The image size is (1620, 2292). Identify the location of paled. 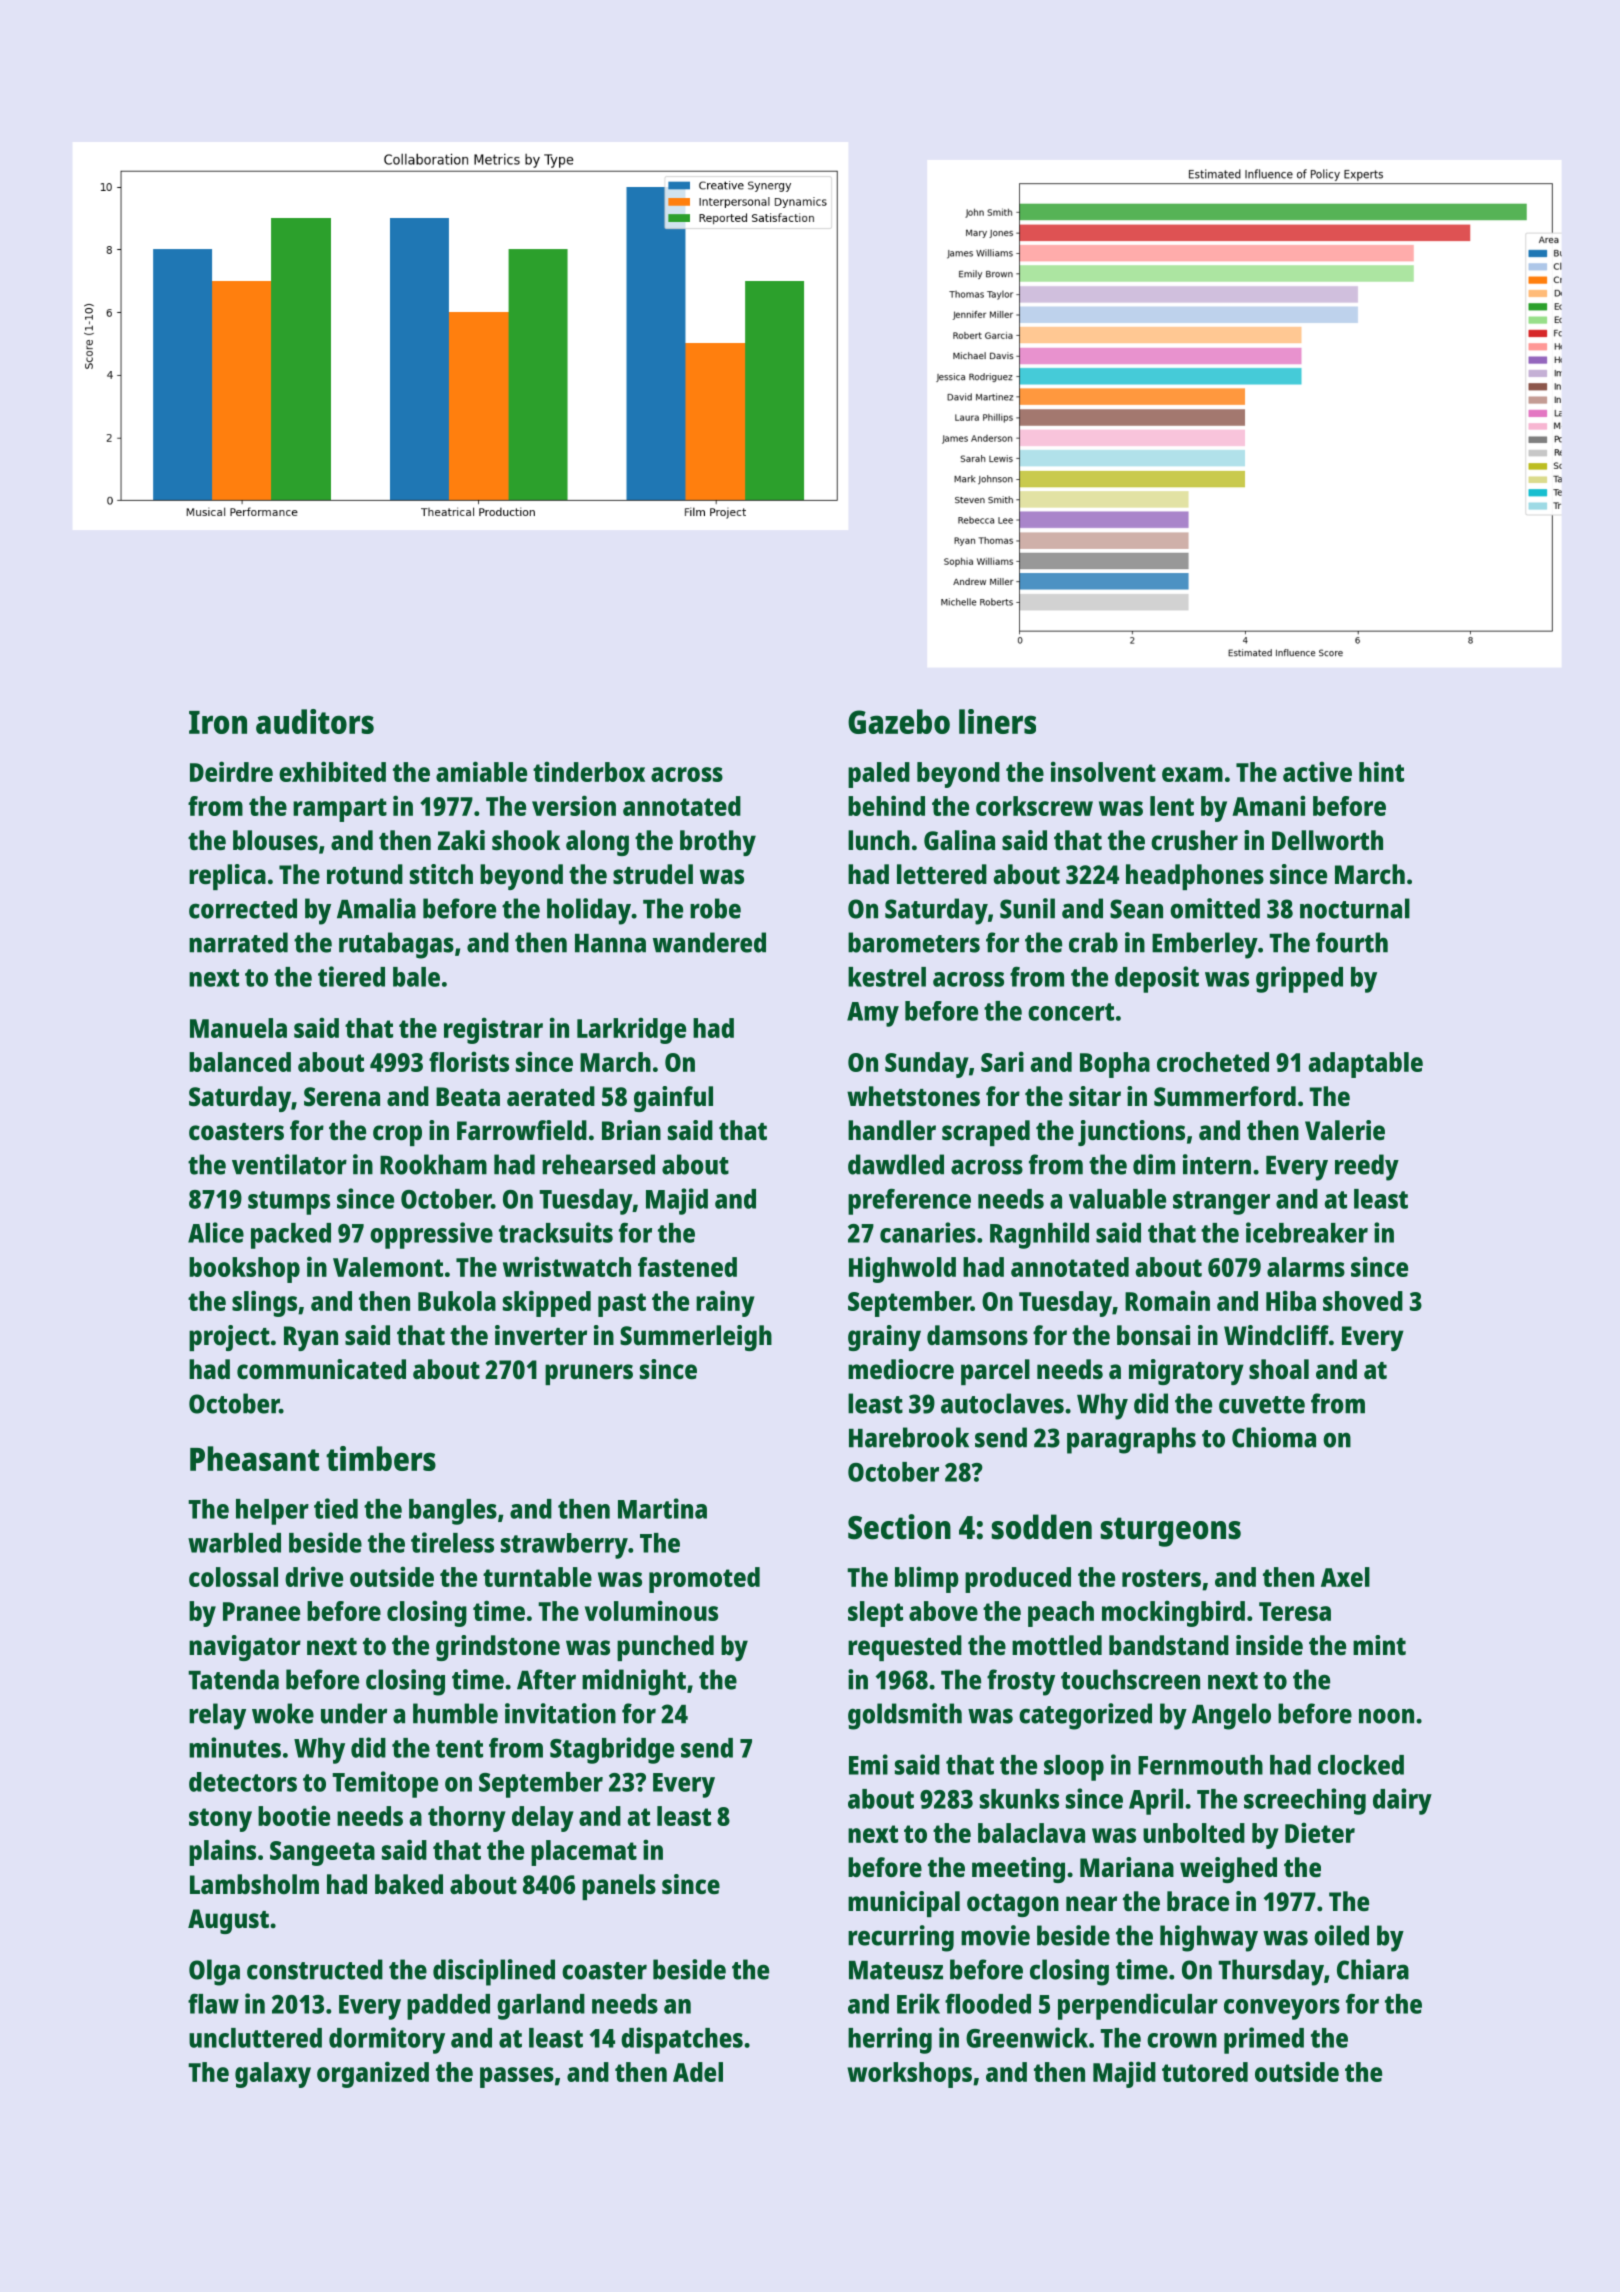
(879, 775).
